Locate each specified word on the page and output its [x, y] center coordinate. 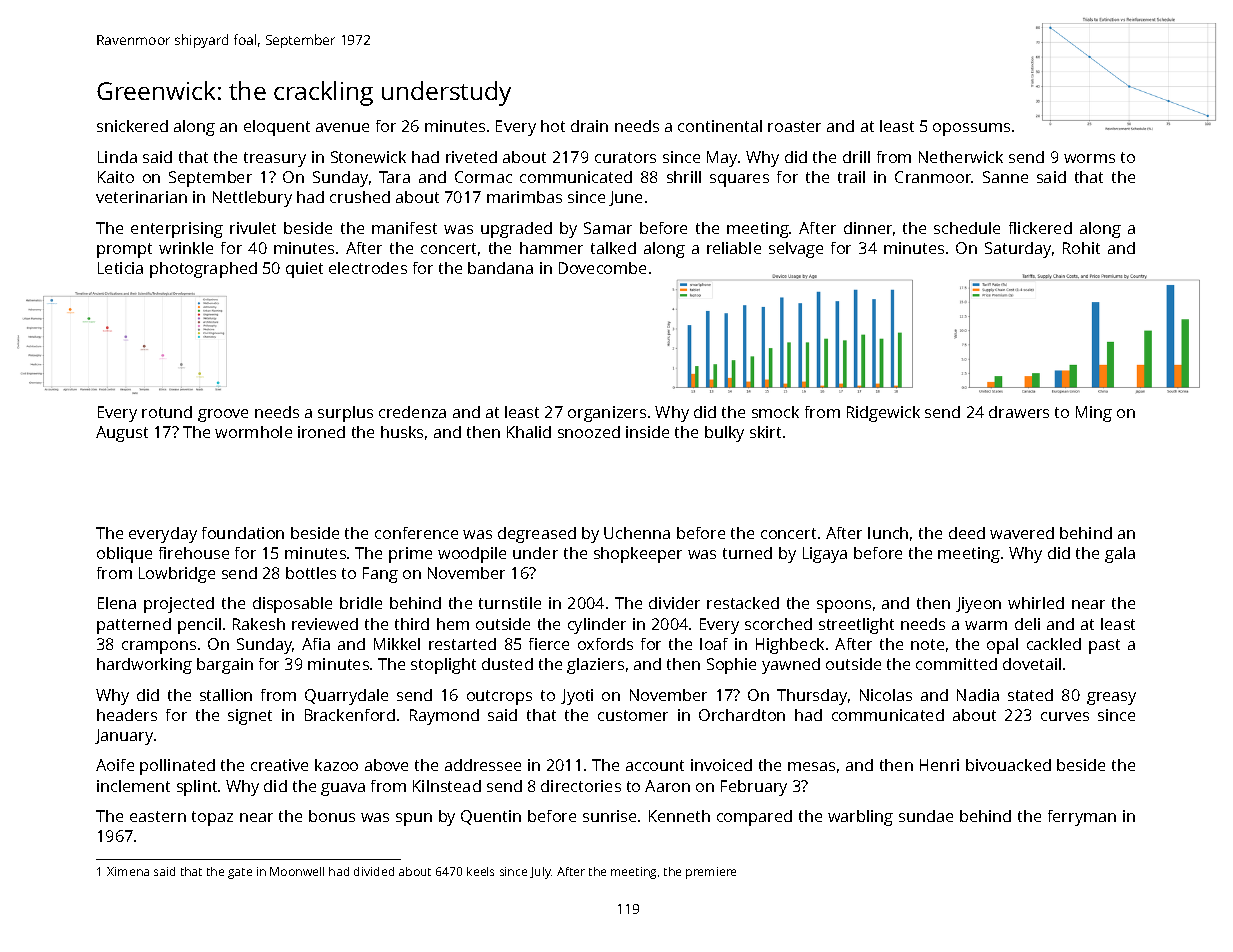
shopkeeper [638, 555]
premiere [711, 873]
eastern [158, 816]
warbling [860, 818]
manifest [404, 228]
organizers [607, 414]
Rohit [1081, 248]
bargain [225, 666]
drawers [1019, 412]
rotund [167, 412]
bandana [500, 268]
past [1104, 646]
